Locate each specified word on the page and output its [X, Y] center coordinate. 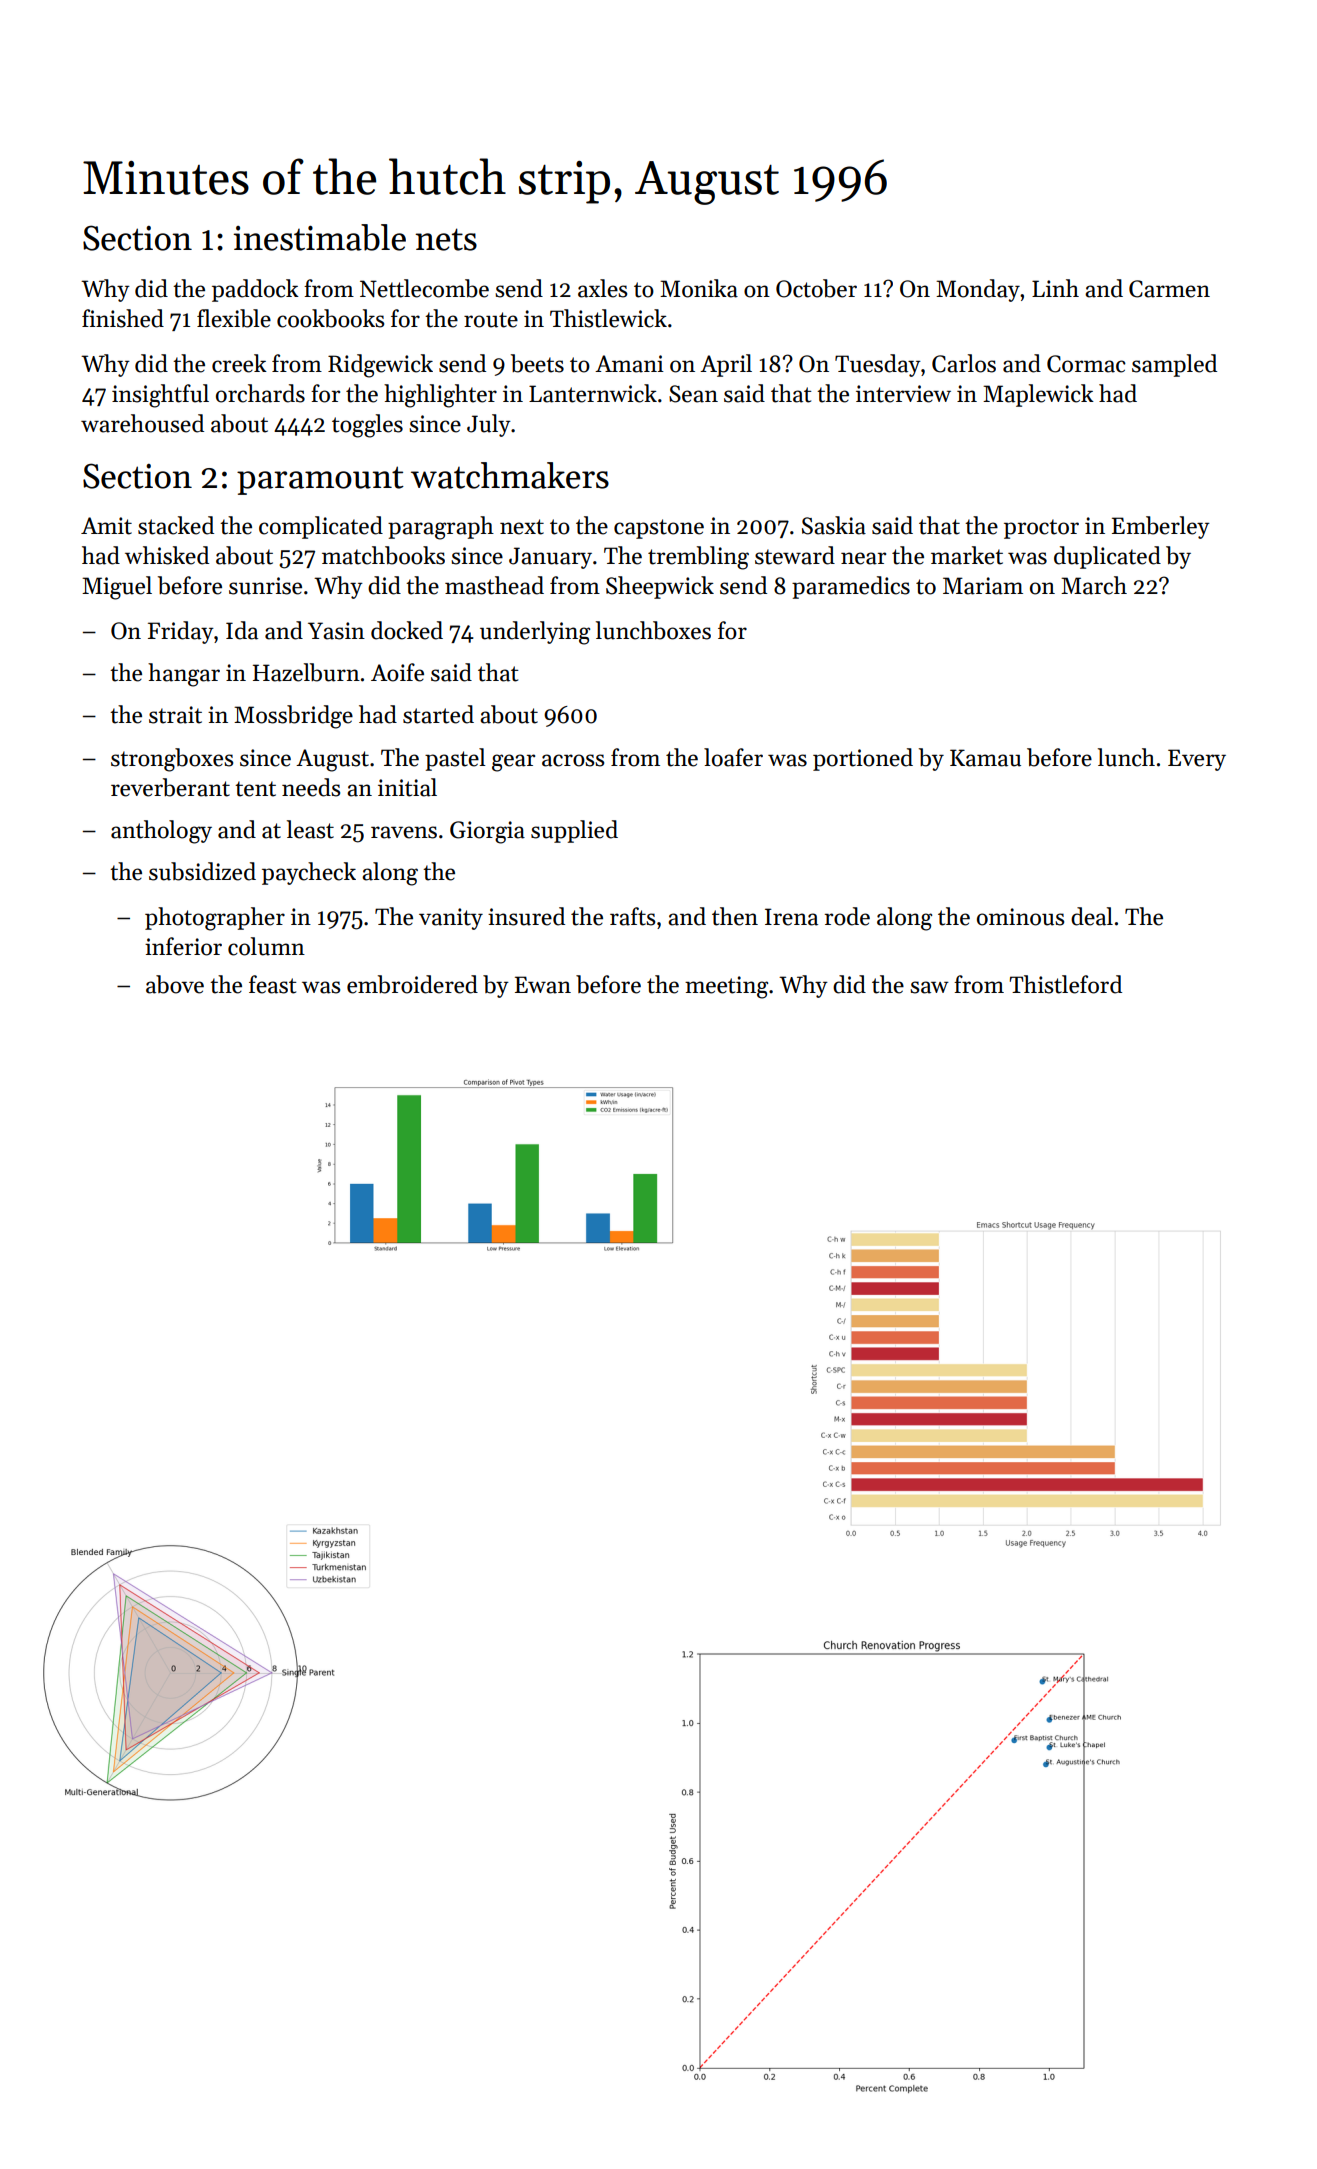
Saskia [834, 525]
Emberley [1161, 527]
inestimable [319, 237]
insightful [160, 396]
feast [273, 984]
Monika [699, 288]
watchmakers [510, 475]
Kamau [985, 758]
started [438, 714]
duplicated [1107, 557]
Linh [1055, 288]
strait [175, 715]
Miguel [117, 588]
